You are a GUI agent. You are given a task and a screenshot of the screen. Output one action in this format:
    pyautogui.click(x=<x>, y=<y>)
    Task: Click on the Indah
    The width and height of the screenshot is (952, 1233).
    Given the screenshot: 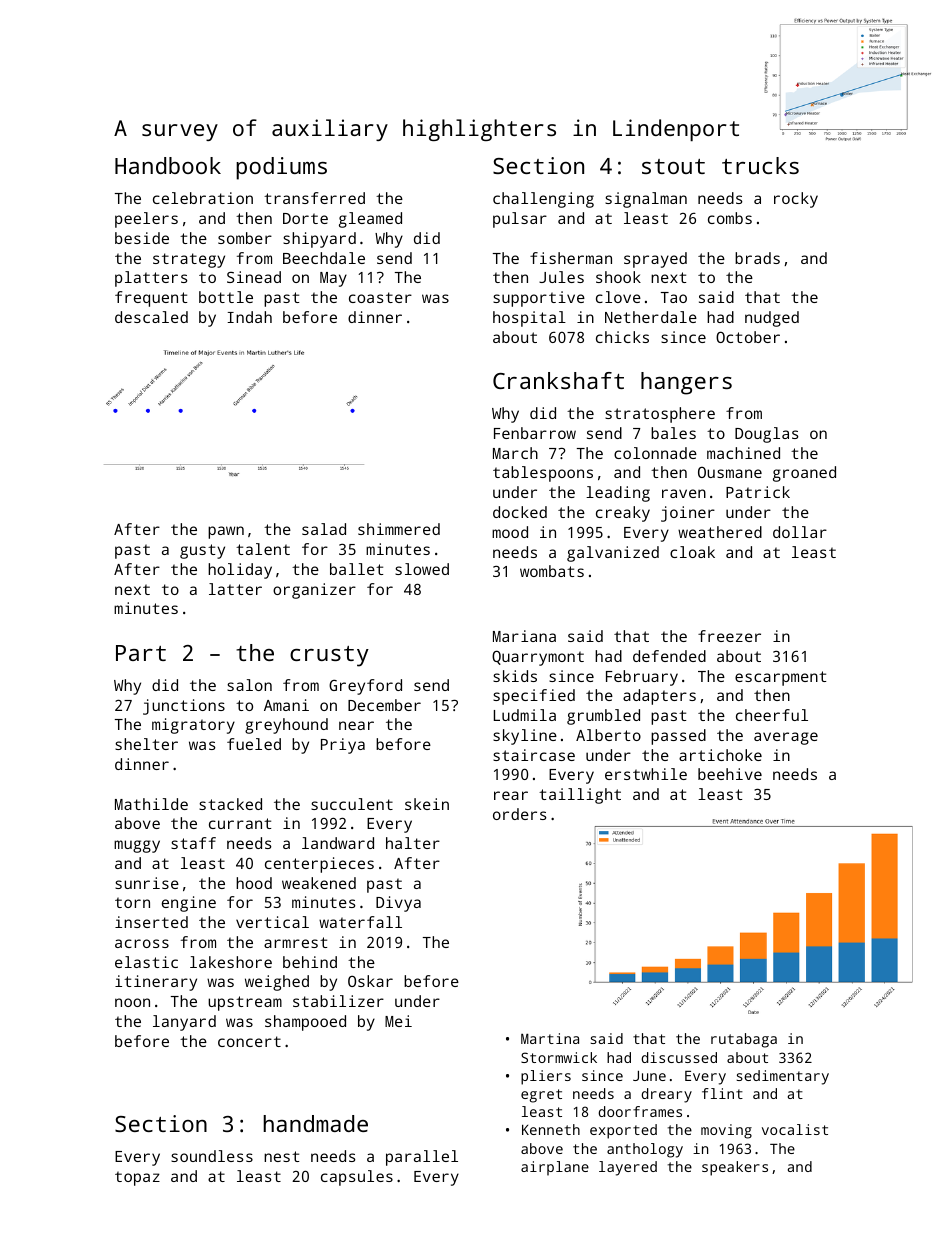 What is the action you would take?
    pyautogui.click(x=249, y=317)
